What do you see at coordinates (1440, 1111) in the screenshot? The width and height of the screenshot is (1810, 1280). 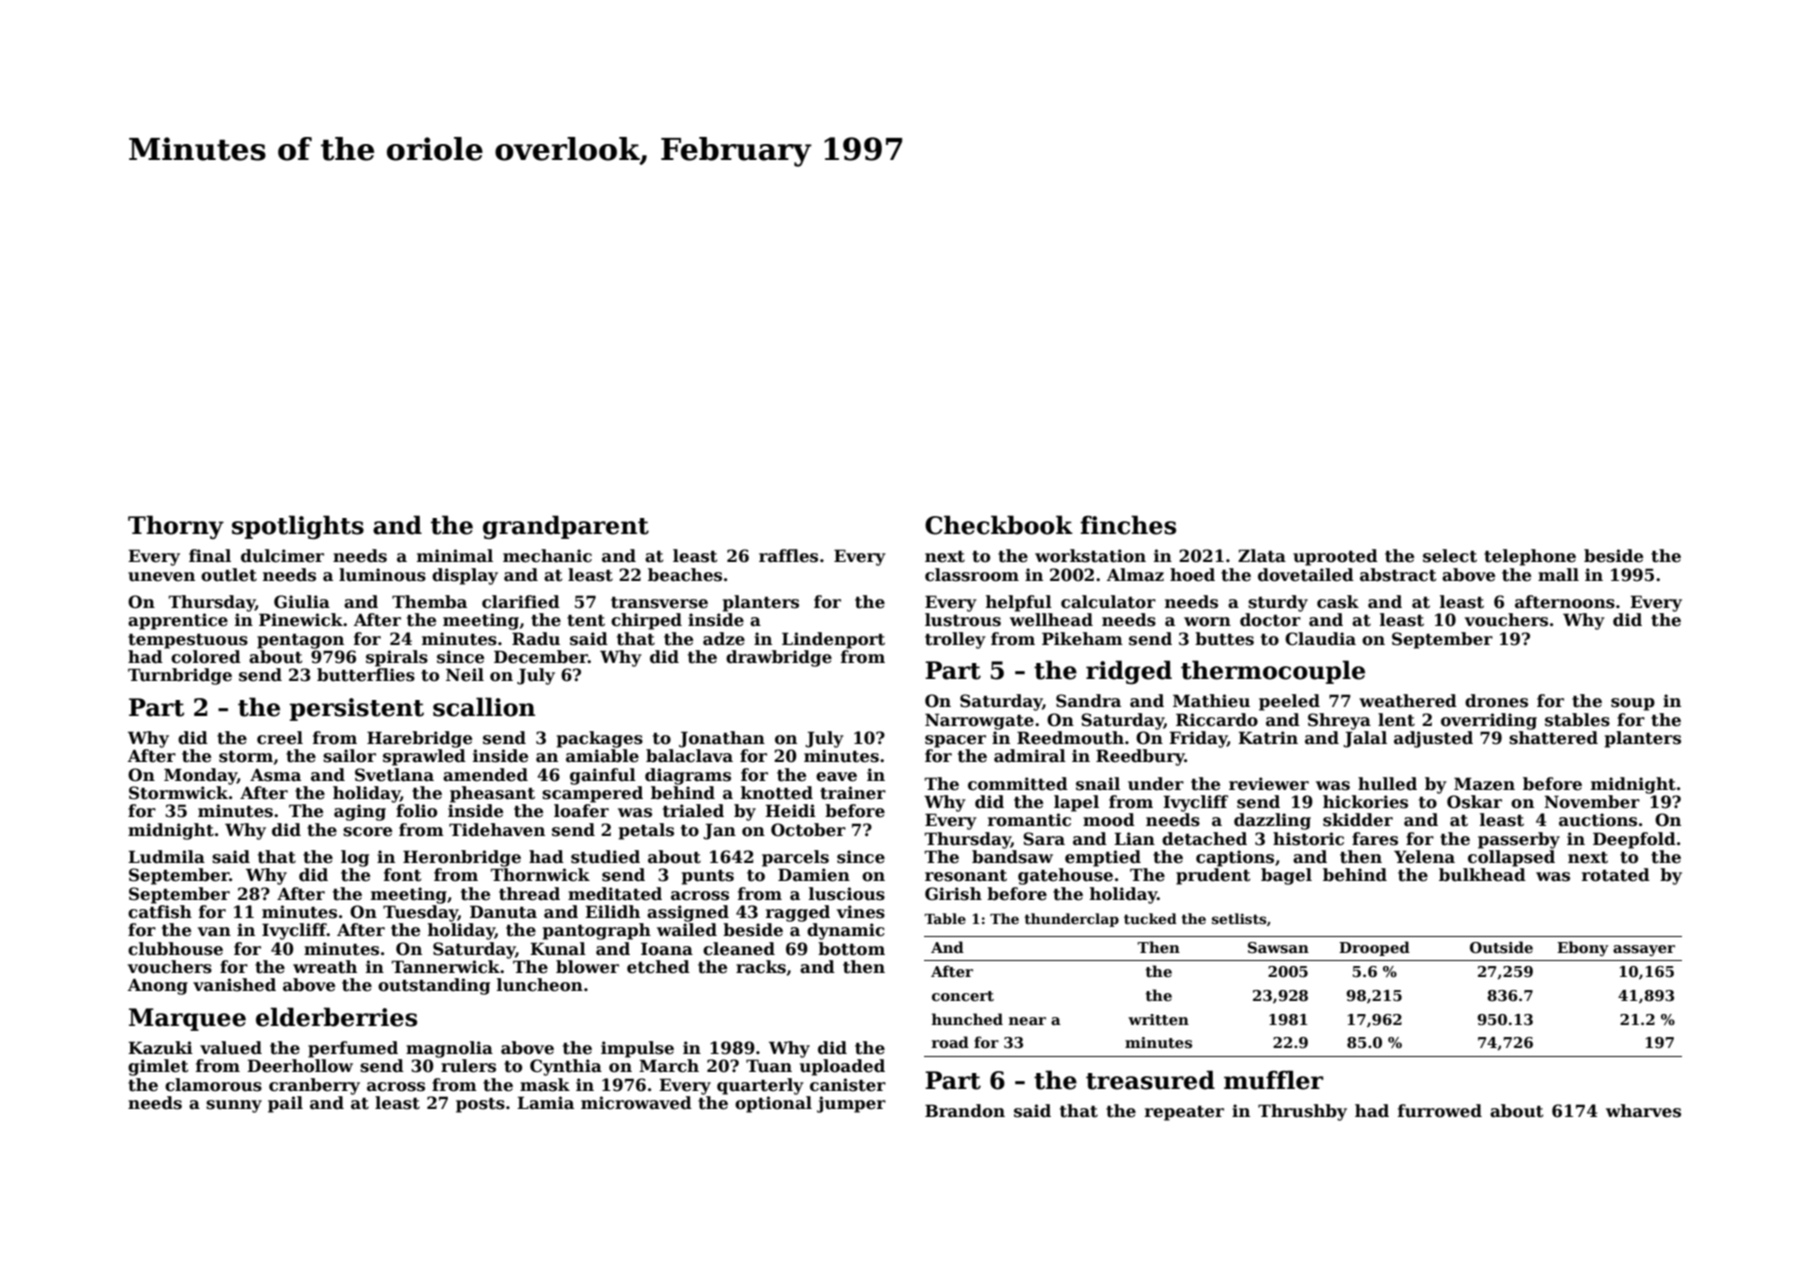 I see `furrowed` at bounding box center [1440, 1111].
